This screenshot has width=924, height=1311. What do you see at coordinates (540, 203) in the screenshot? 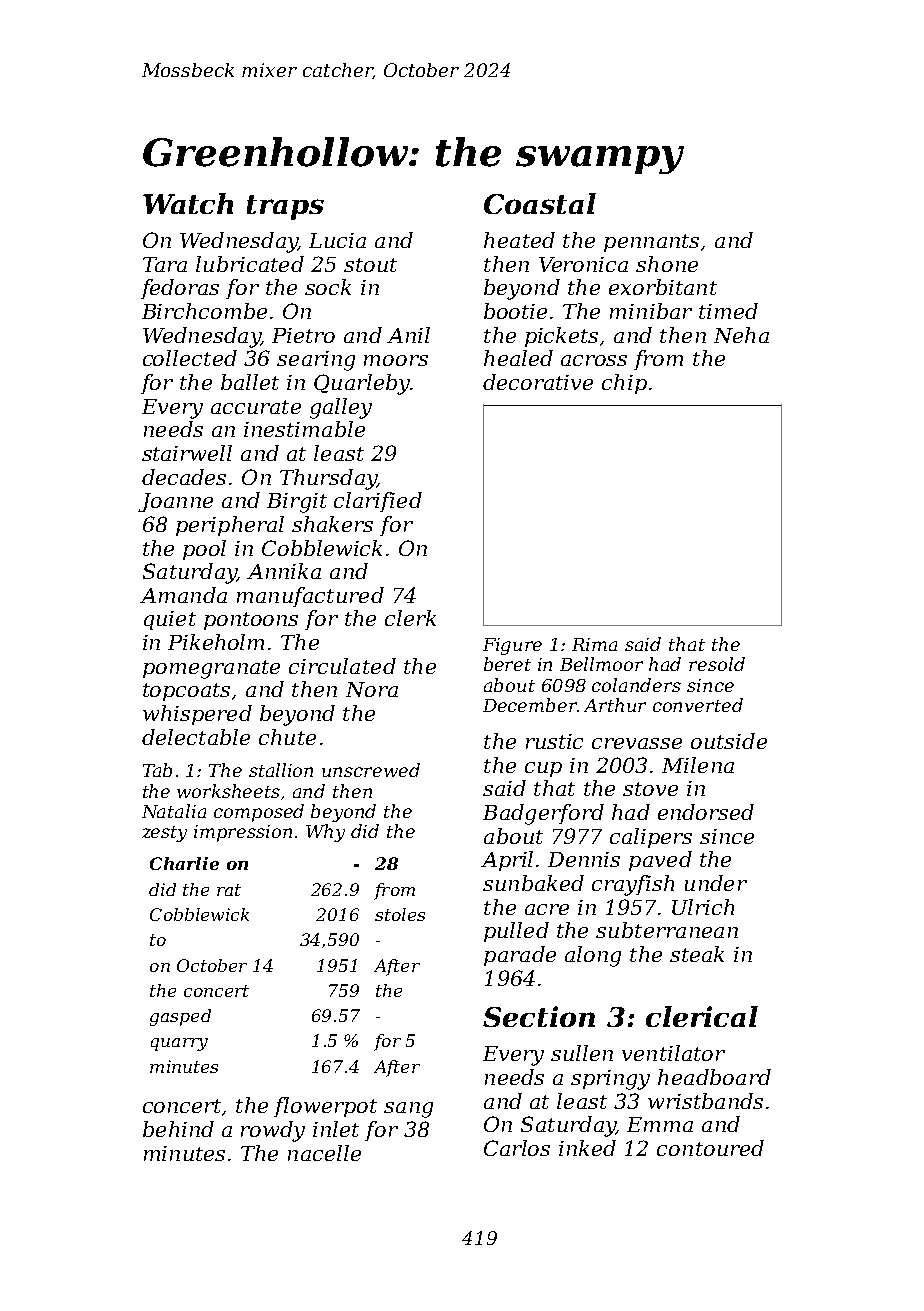
I see `Coastal` at bounding box center [540, 203].
